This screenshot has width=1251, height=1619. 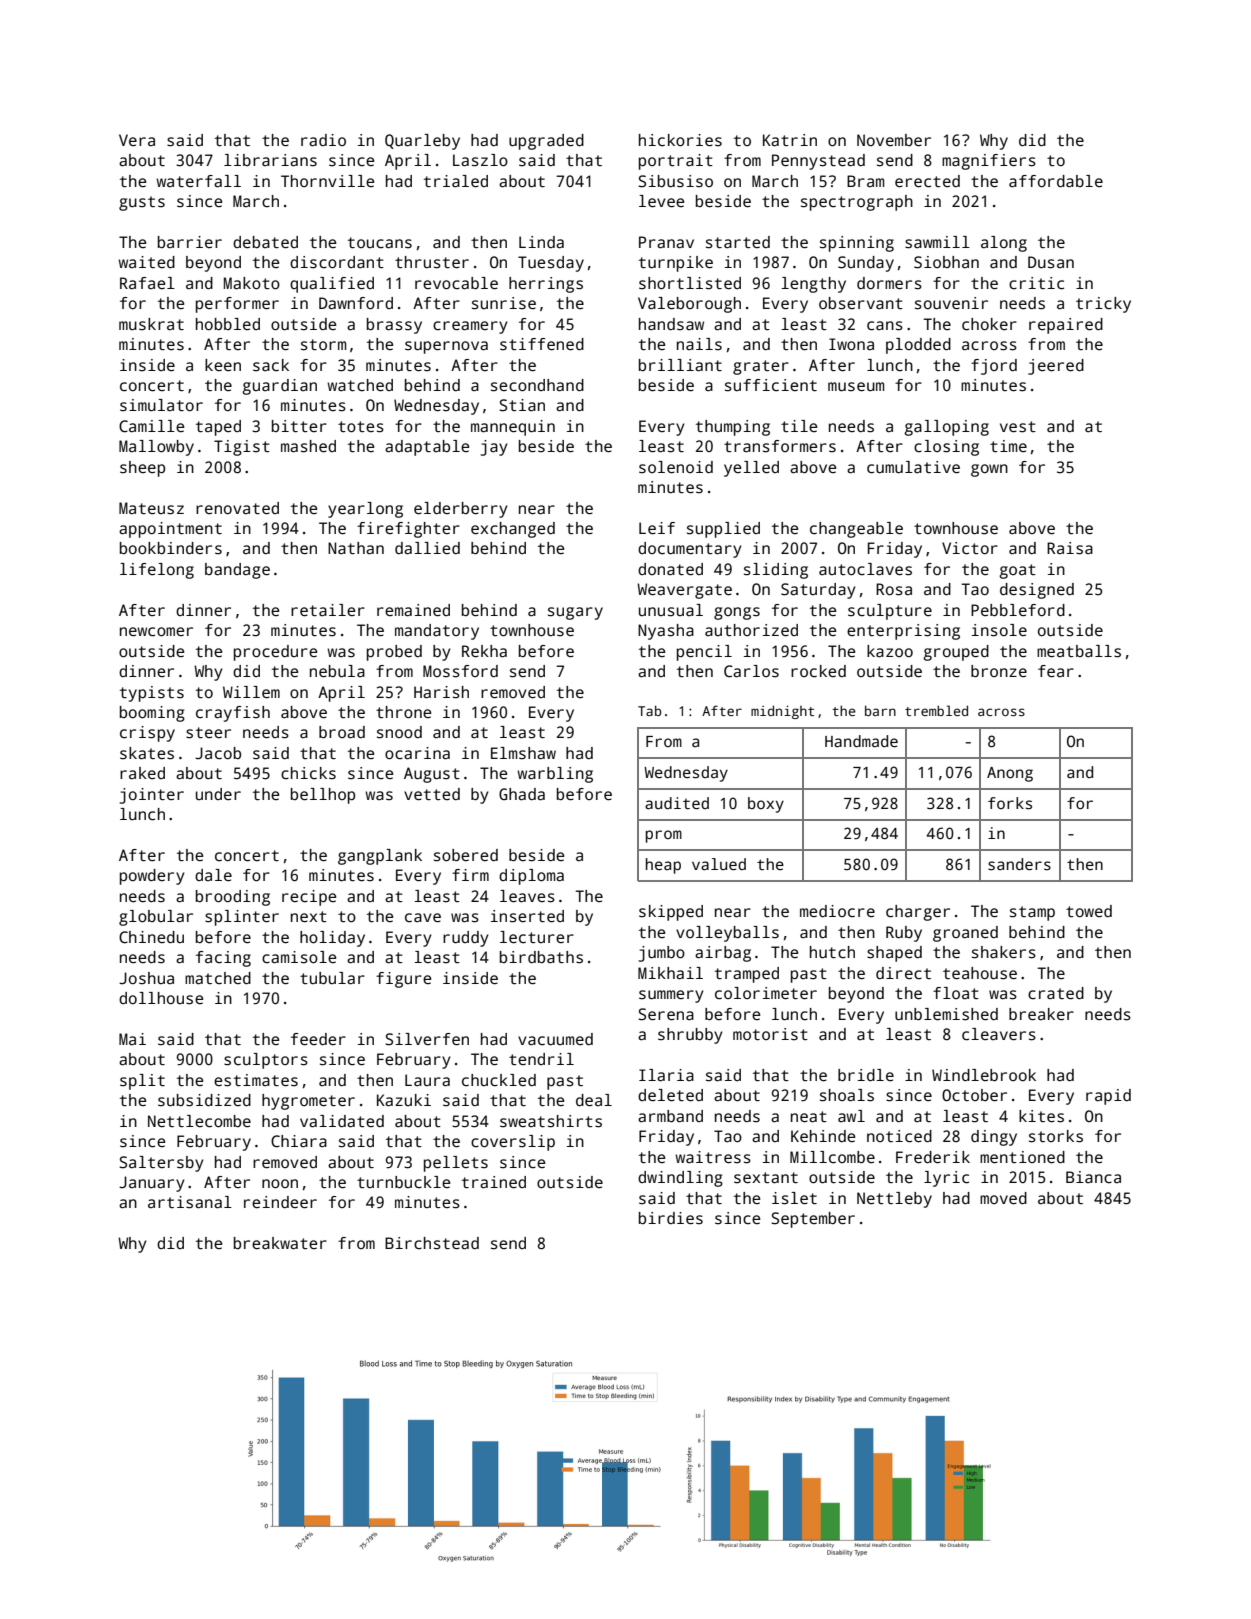 What do you see at coordinates (265, 242) in the screenshot?
I see `debated` at bounding box center [265, 242].
